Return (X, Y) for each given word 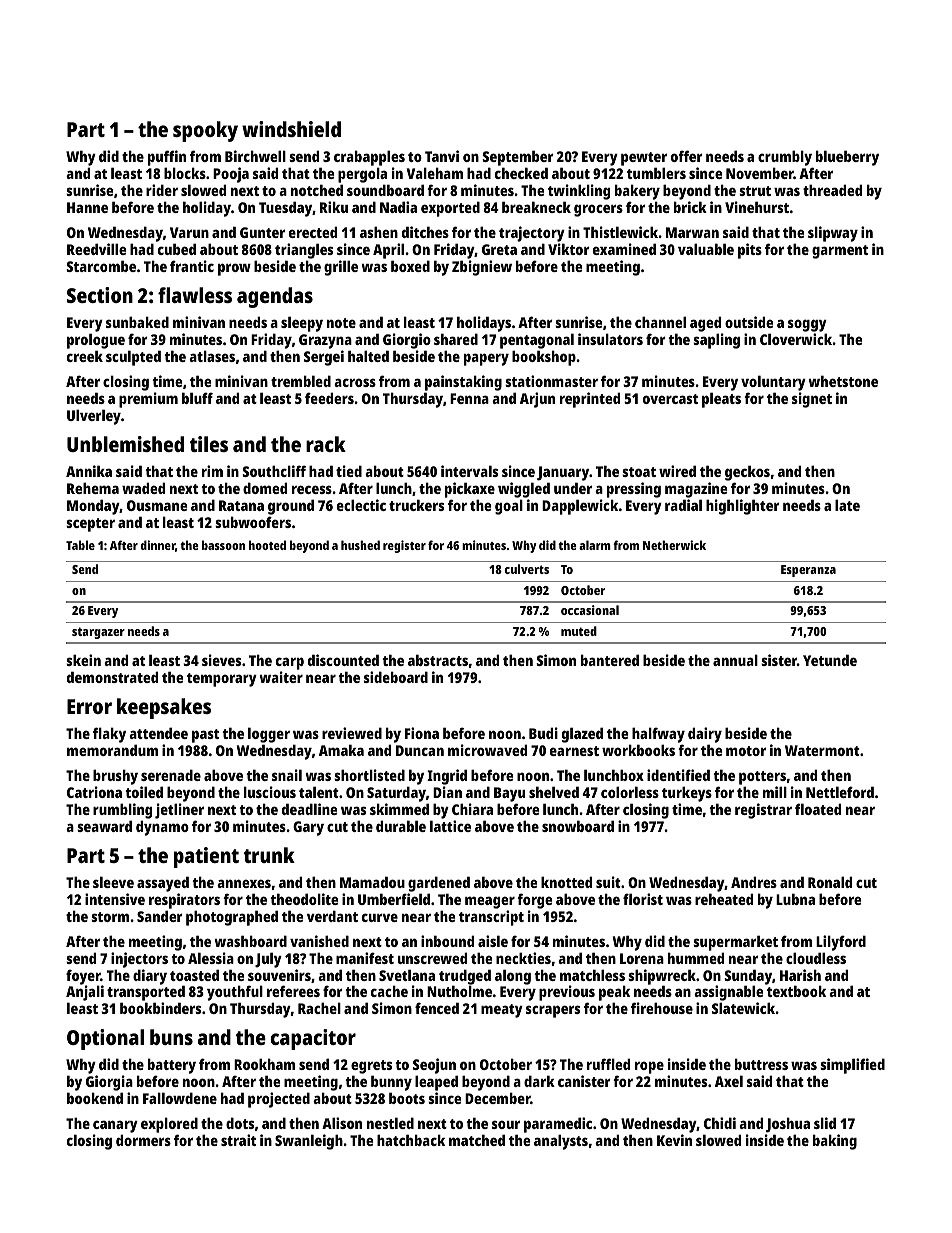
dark (539, 1081)
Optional (105, 1039)
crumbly (785, 158)
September (518, 158)
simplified (852, 1066)
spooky (205, 131)
